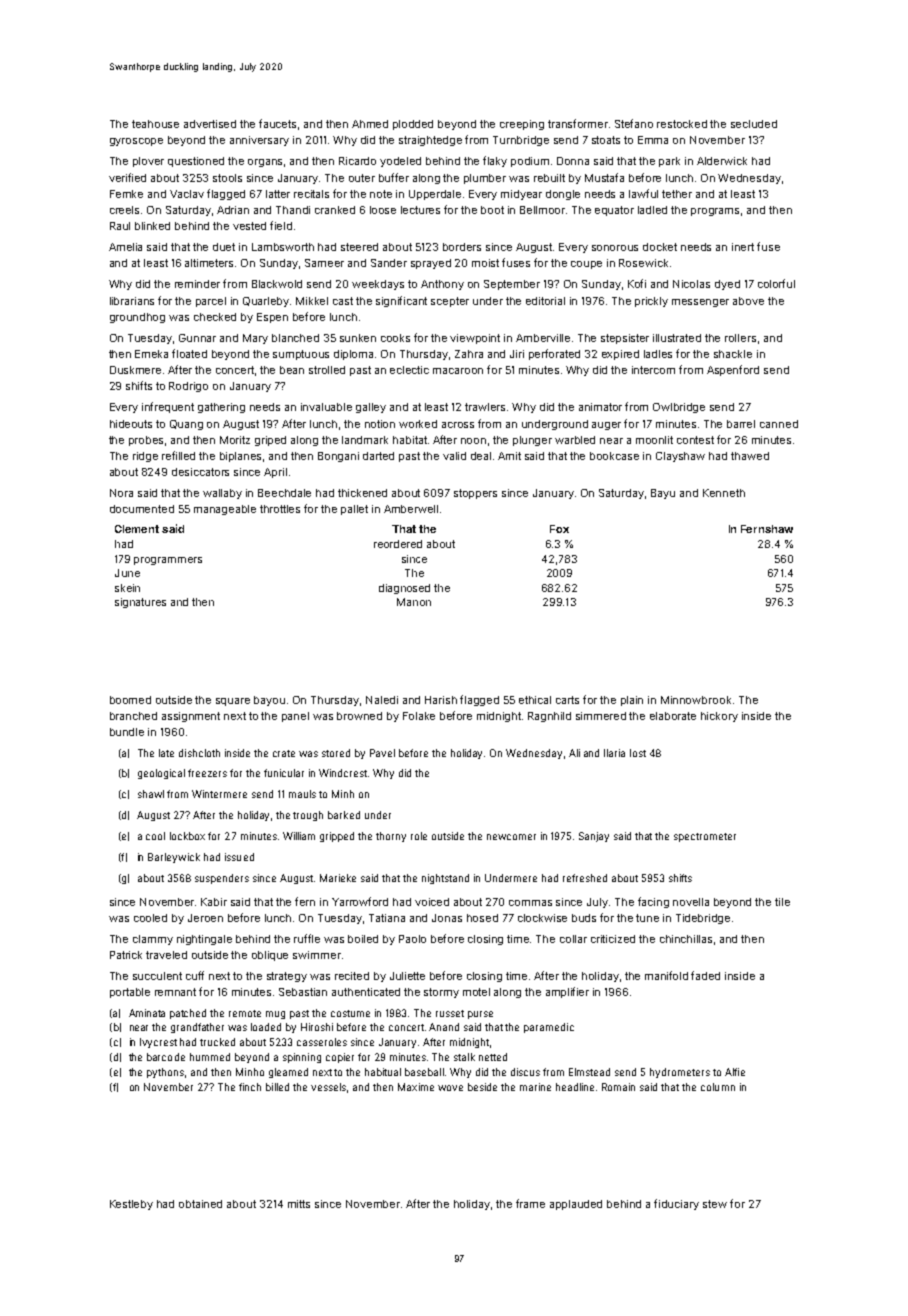  I want to click on applauded, so click(576, 1205).
